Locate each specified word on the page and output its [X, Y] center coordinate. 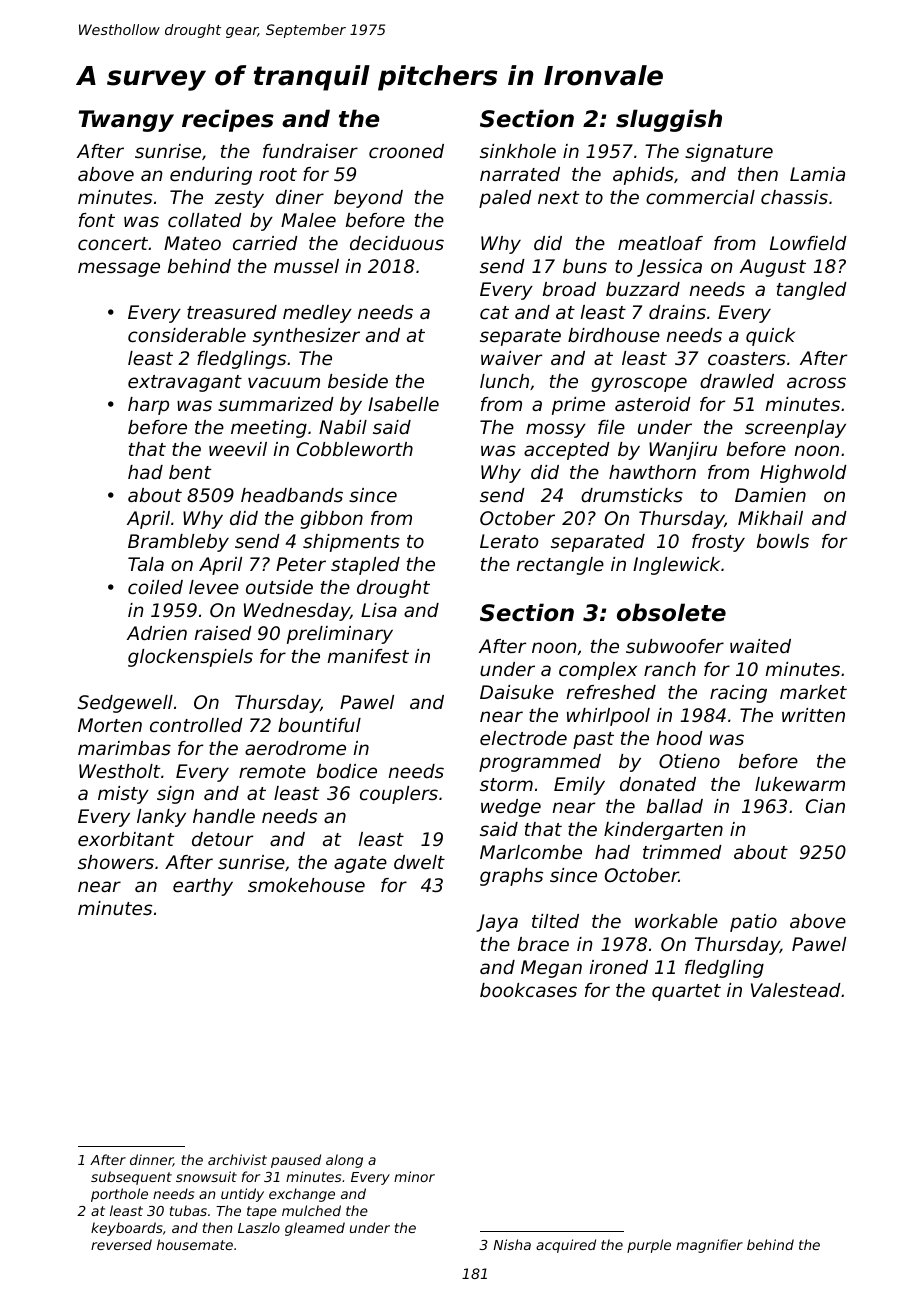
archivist [237, 1159]
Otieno [689, 761]
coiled [155, 587]
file [611, 427]
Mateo [192, 243]
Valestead [796, 990]
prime [578, 406]
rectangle [560, 566]
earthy [203, 887]
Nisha [512, 1244]
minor [414, 1176]
